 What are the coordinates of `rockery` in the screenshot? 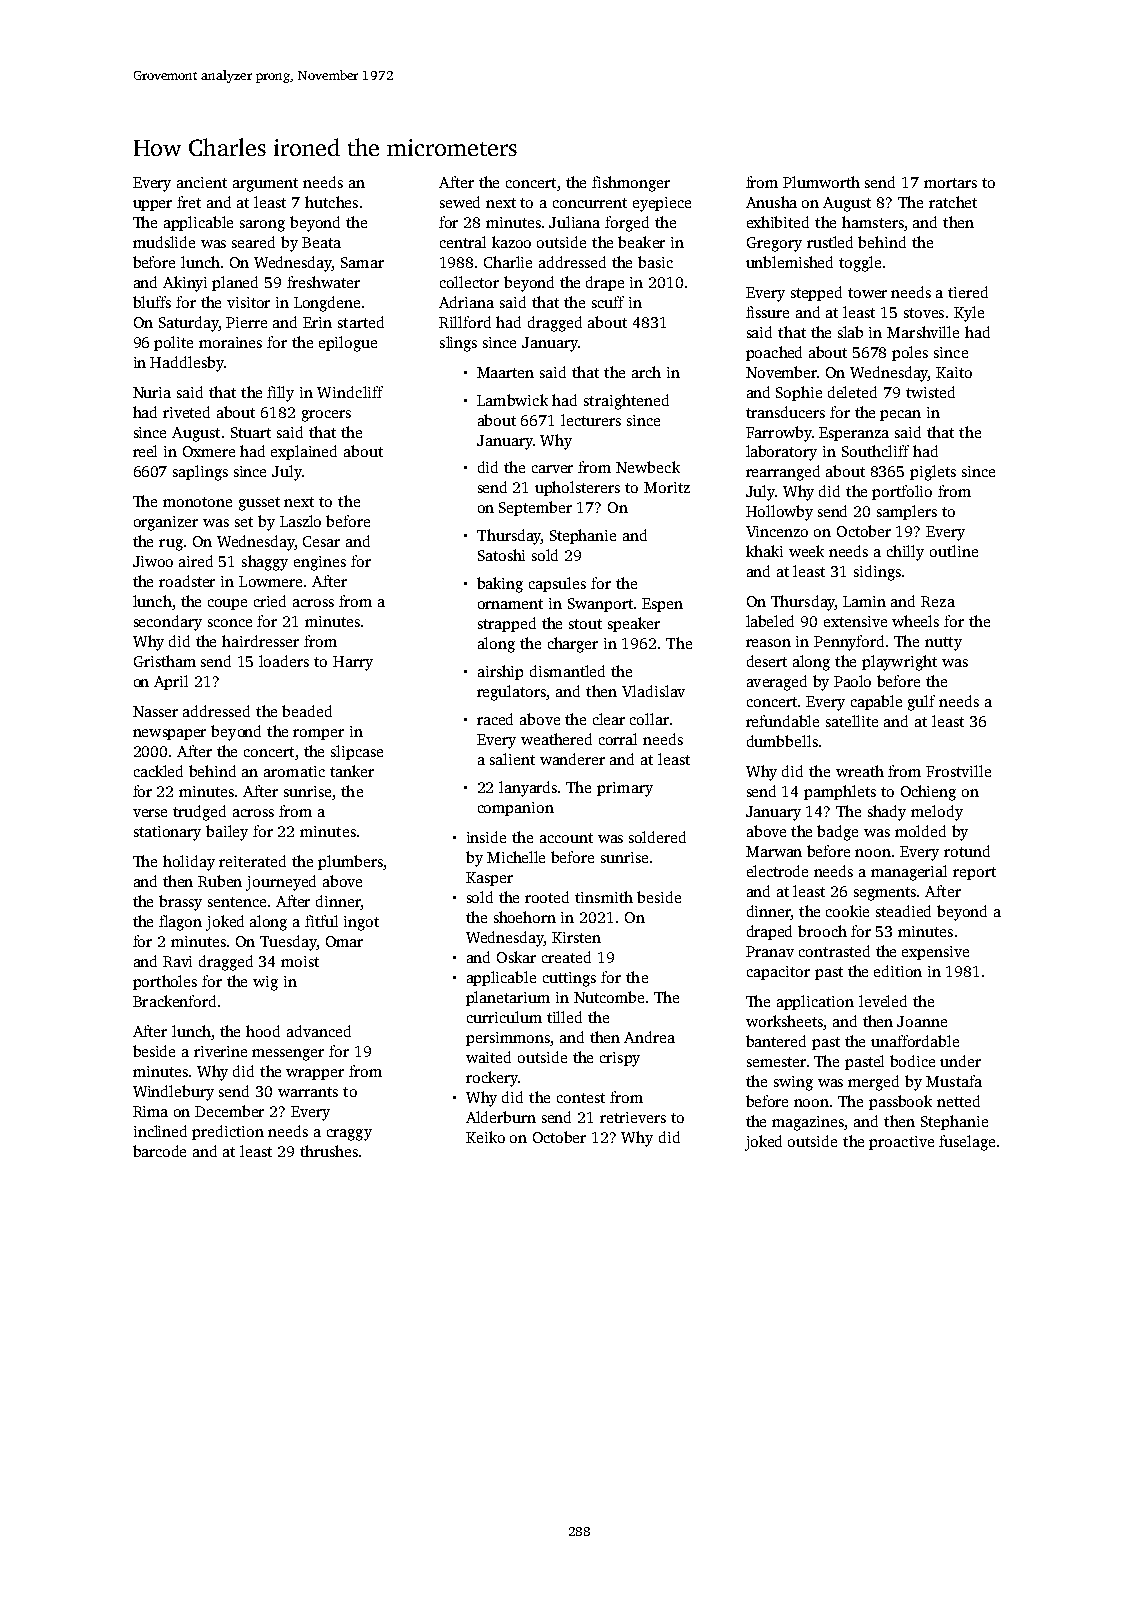 It's located at (492, 1079).
